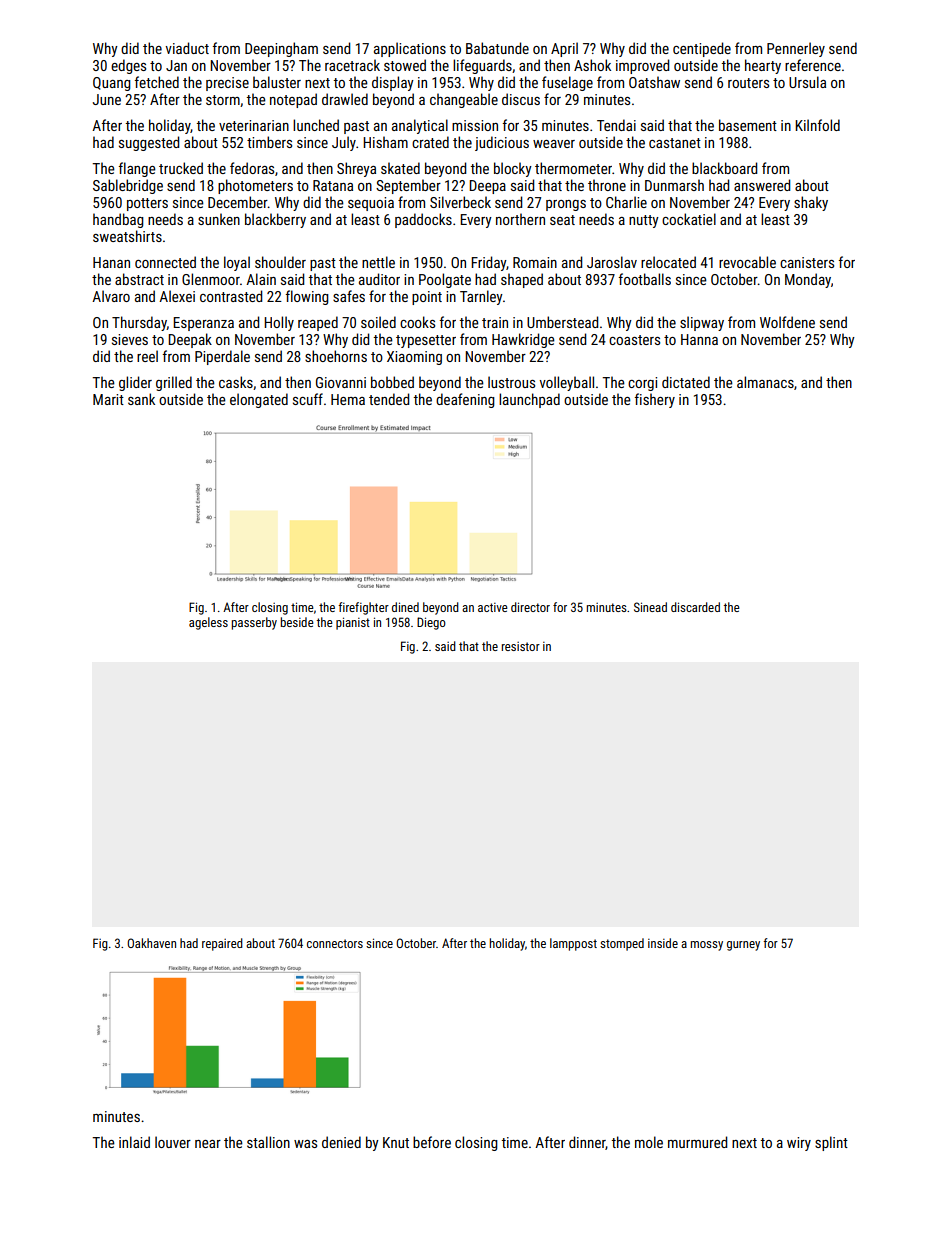 The width and height of the document is (952, 1233). Describe the element at coordinates (573, 944) in the document. I see `lamppost` at that location.
